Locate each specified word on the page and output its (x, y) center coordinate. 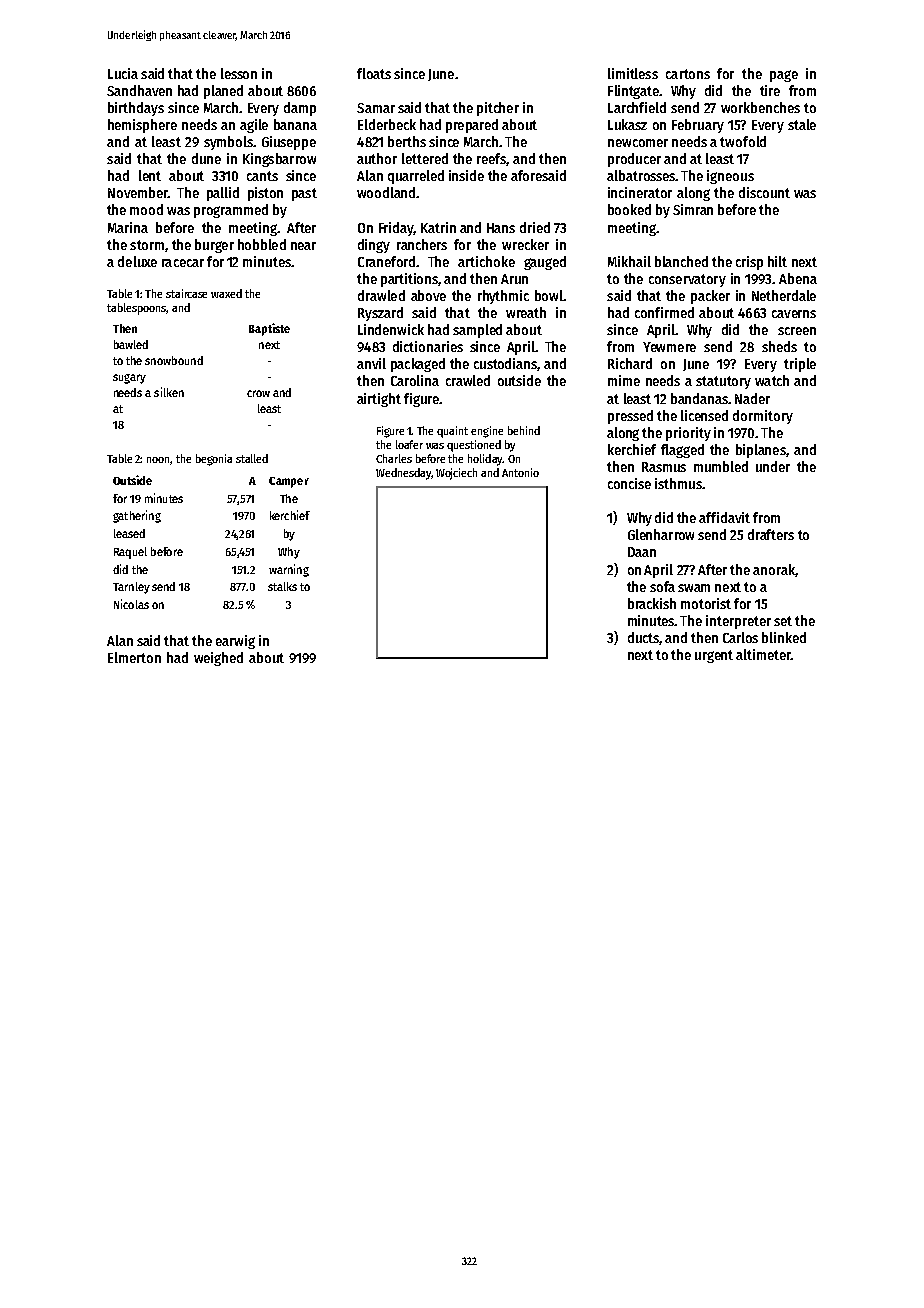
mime (624, 380)
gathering (137, 516)
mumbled (721, 466)
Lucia (123, 73)
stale (802, 124)
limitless (633, 73)
